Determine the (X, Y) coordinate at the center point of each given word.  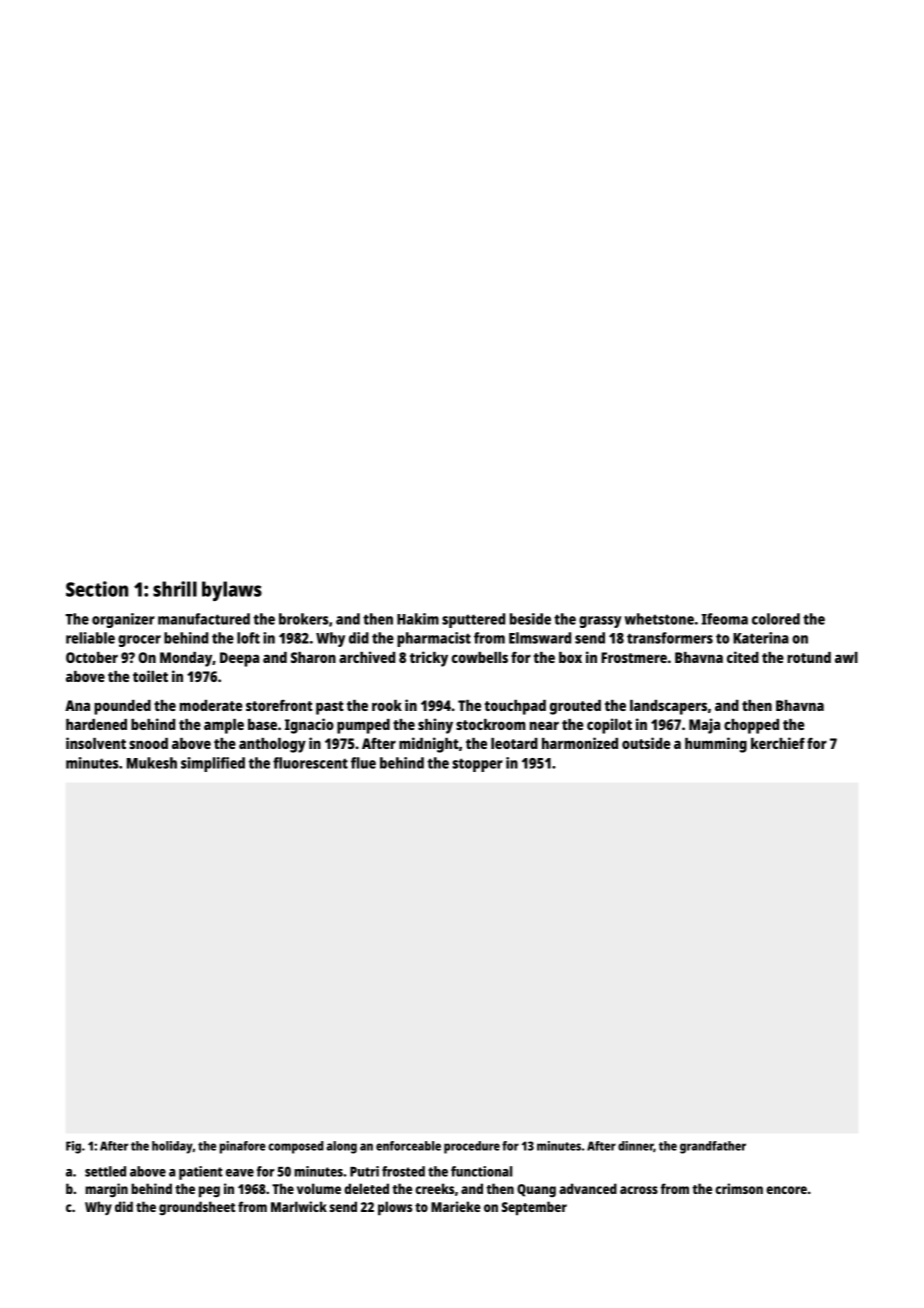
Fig (73, 1147)
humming (716, 745)
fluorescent (310, 763)
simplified (213, 764)
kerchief (778, 743)
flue (363, 763)
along (341, 1147)
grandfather (713, 1147)
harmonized (580, 743)
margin (106, 1190)
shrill (175, 589)
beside (530, 619)
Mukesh (152, 763)
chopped (751, 726)
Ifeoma (725, 619)
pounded (122, 707)
